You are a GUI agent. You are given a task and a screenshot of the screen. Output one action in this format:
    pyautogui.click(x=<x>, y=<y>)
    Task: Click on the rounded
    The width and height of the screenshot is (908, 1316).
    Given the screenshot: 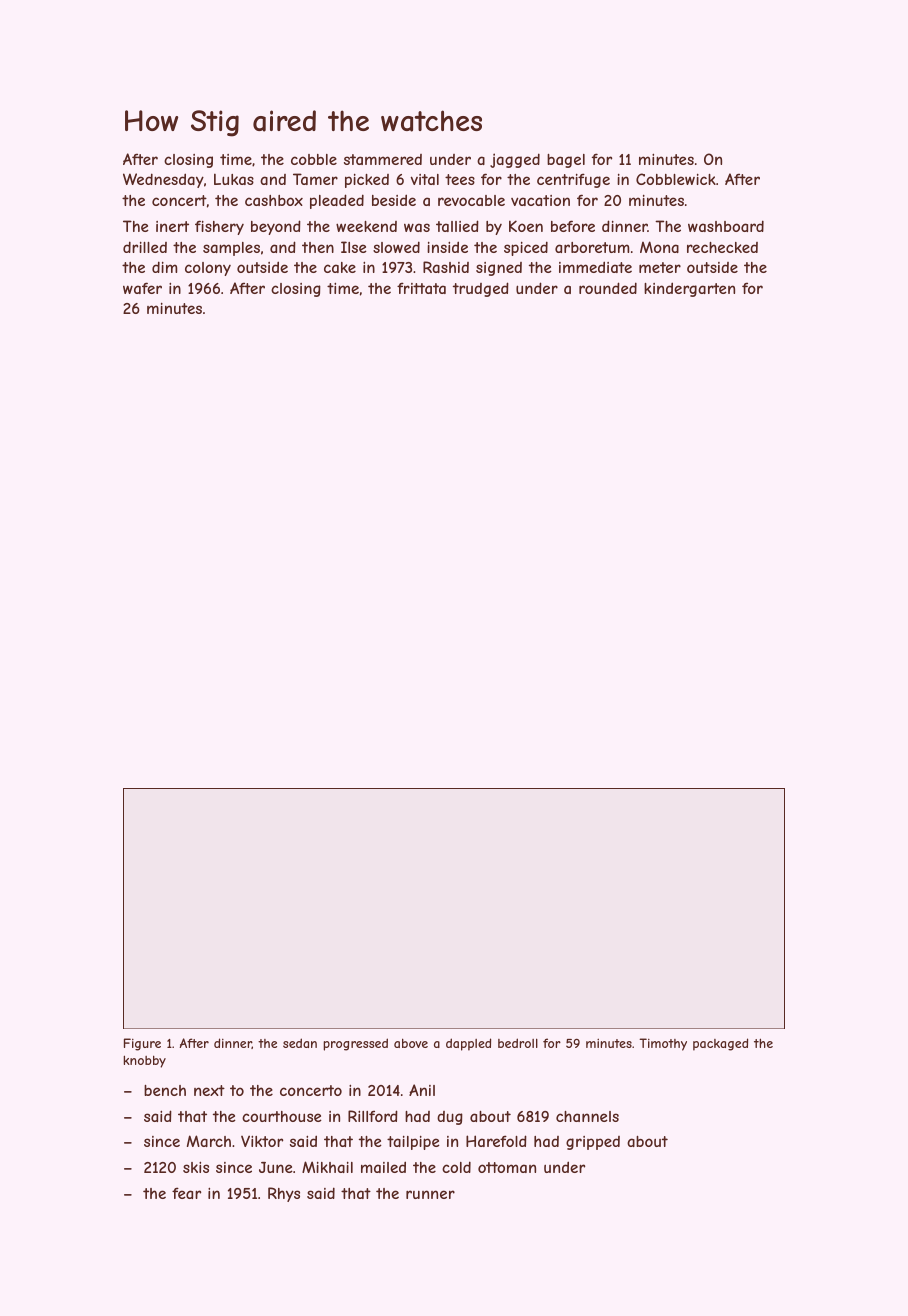 What is the action you would take?
    pyautogui.click(x=608, y=288)
